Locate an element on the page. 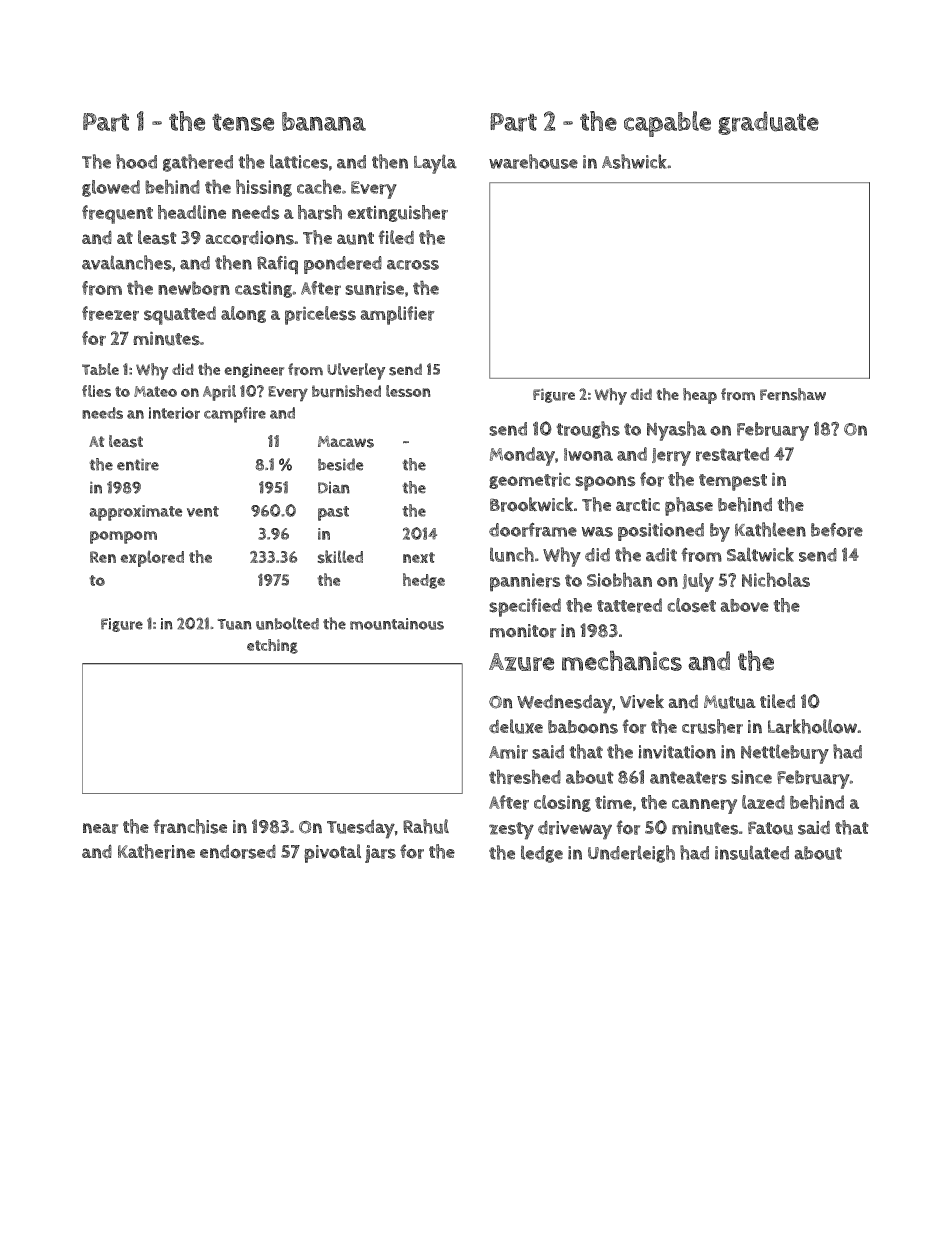 The width and height of the page is (952, 1233). tempest is located at coordinates (733, 482).
